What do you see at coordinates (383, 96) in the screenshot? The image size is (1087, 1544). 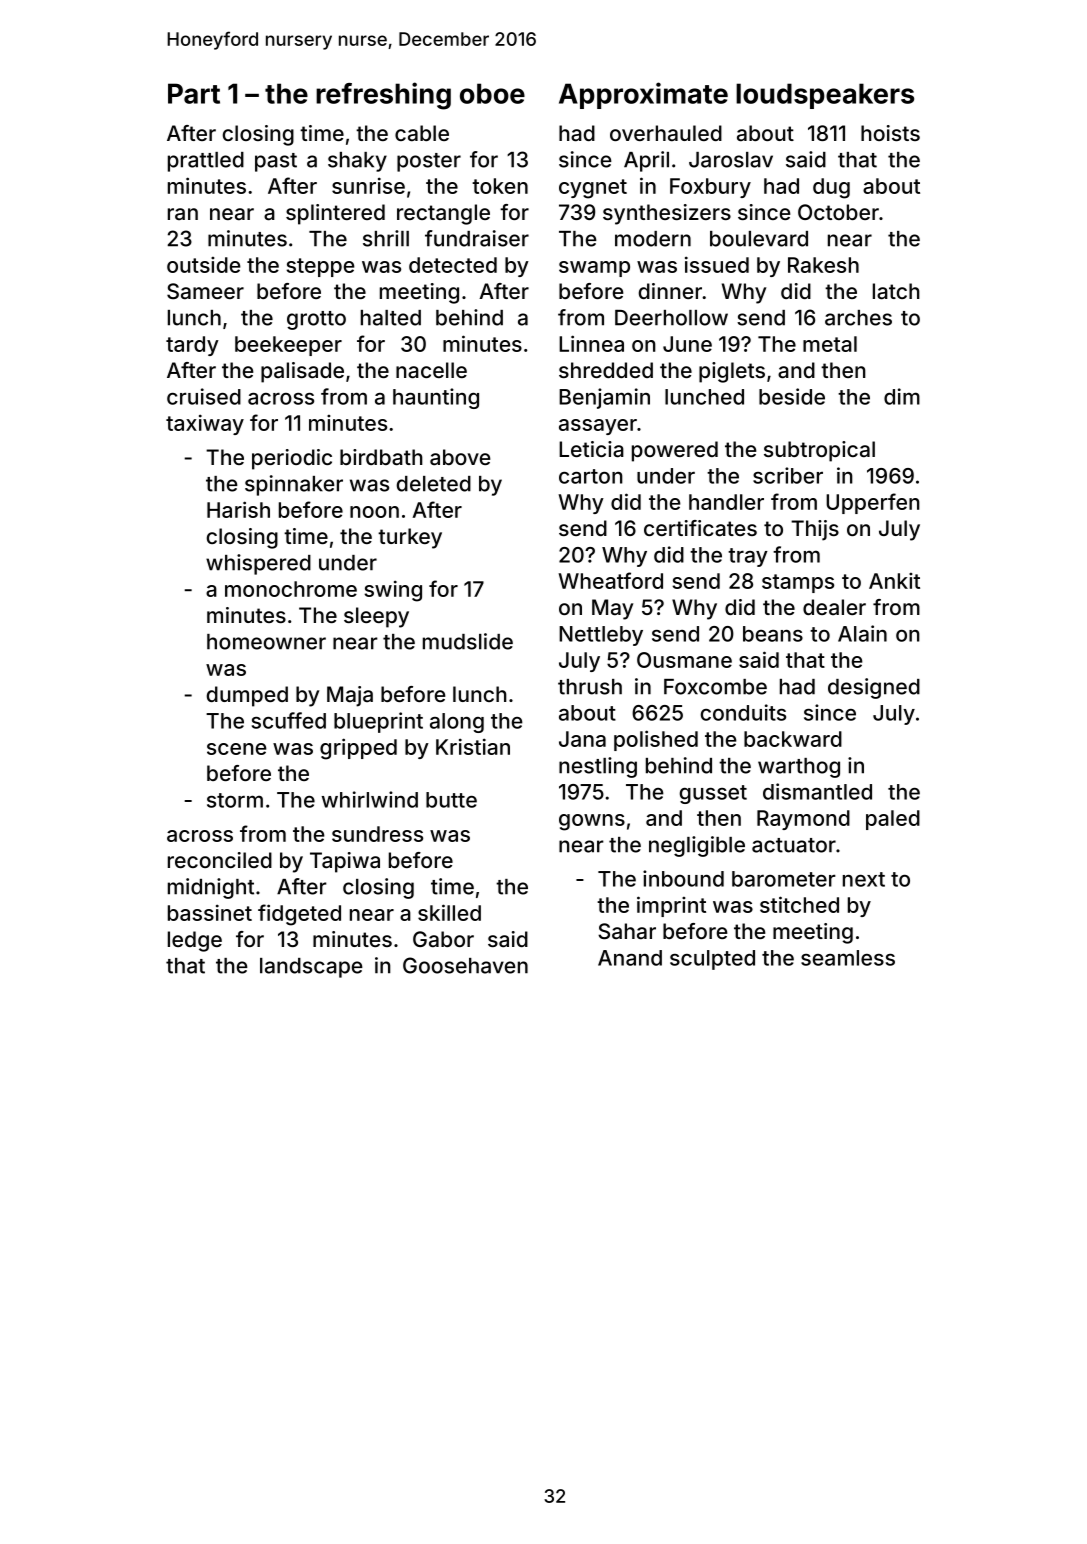 I see `refreshing` at bounding box center [383, 96].
